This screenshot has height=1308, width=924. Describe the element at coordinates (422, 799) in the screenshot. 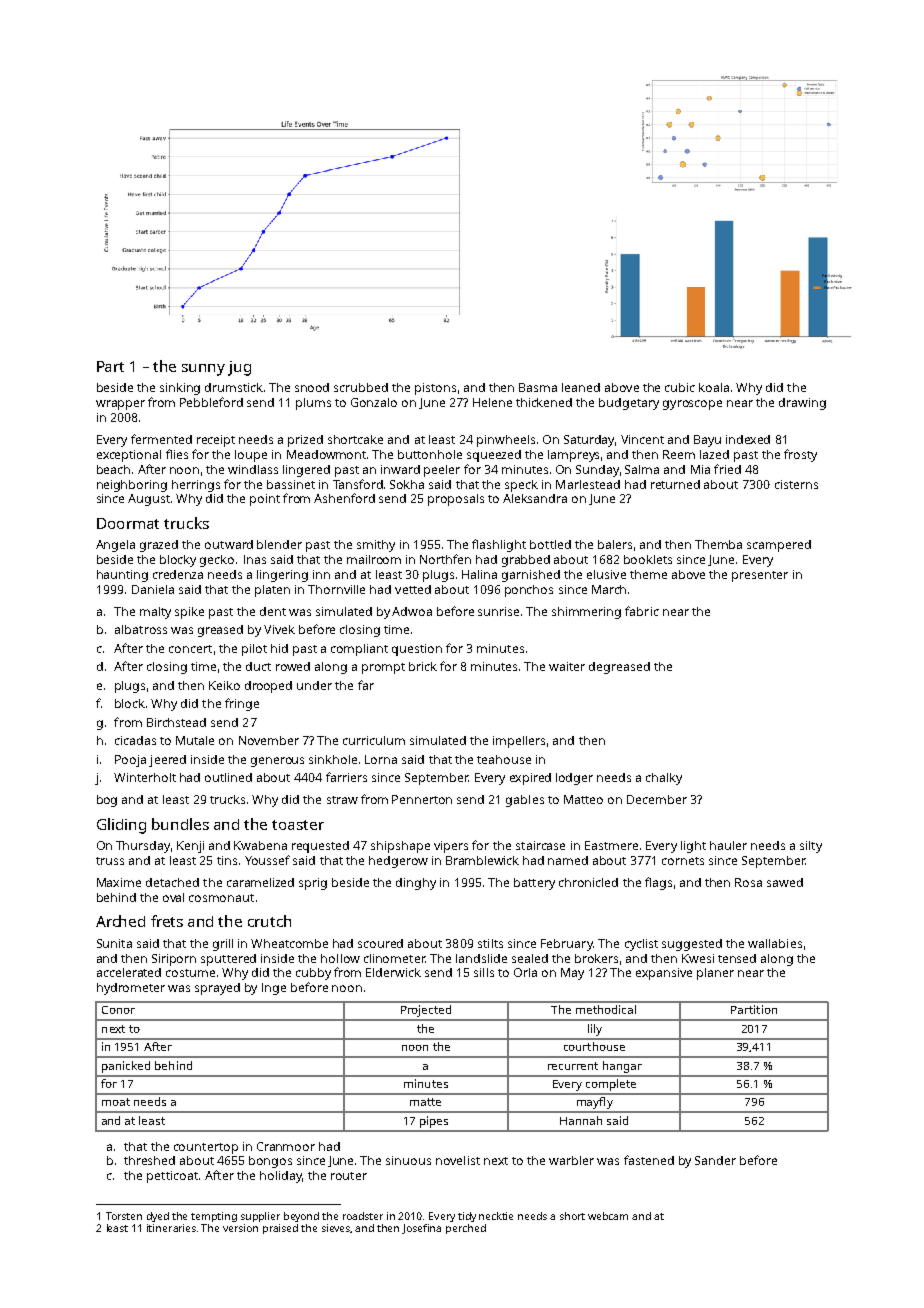

I see `Pennerton` at that location.
